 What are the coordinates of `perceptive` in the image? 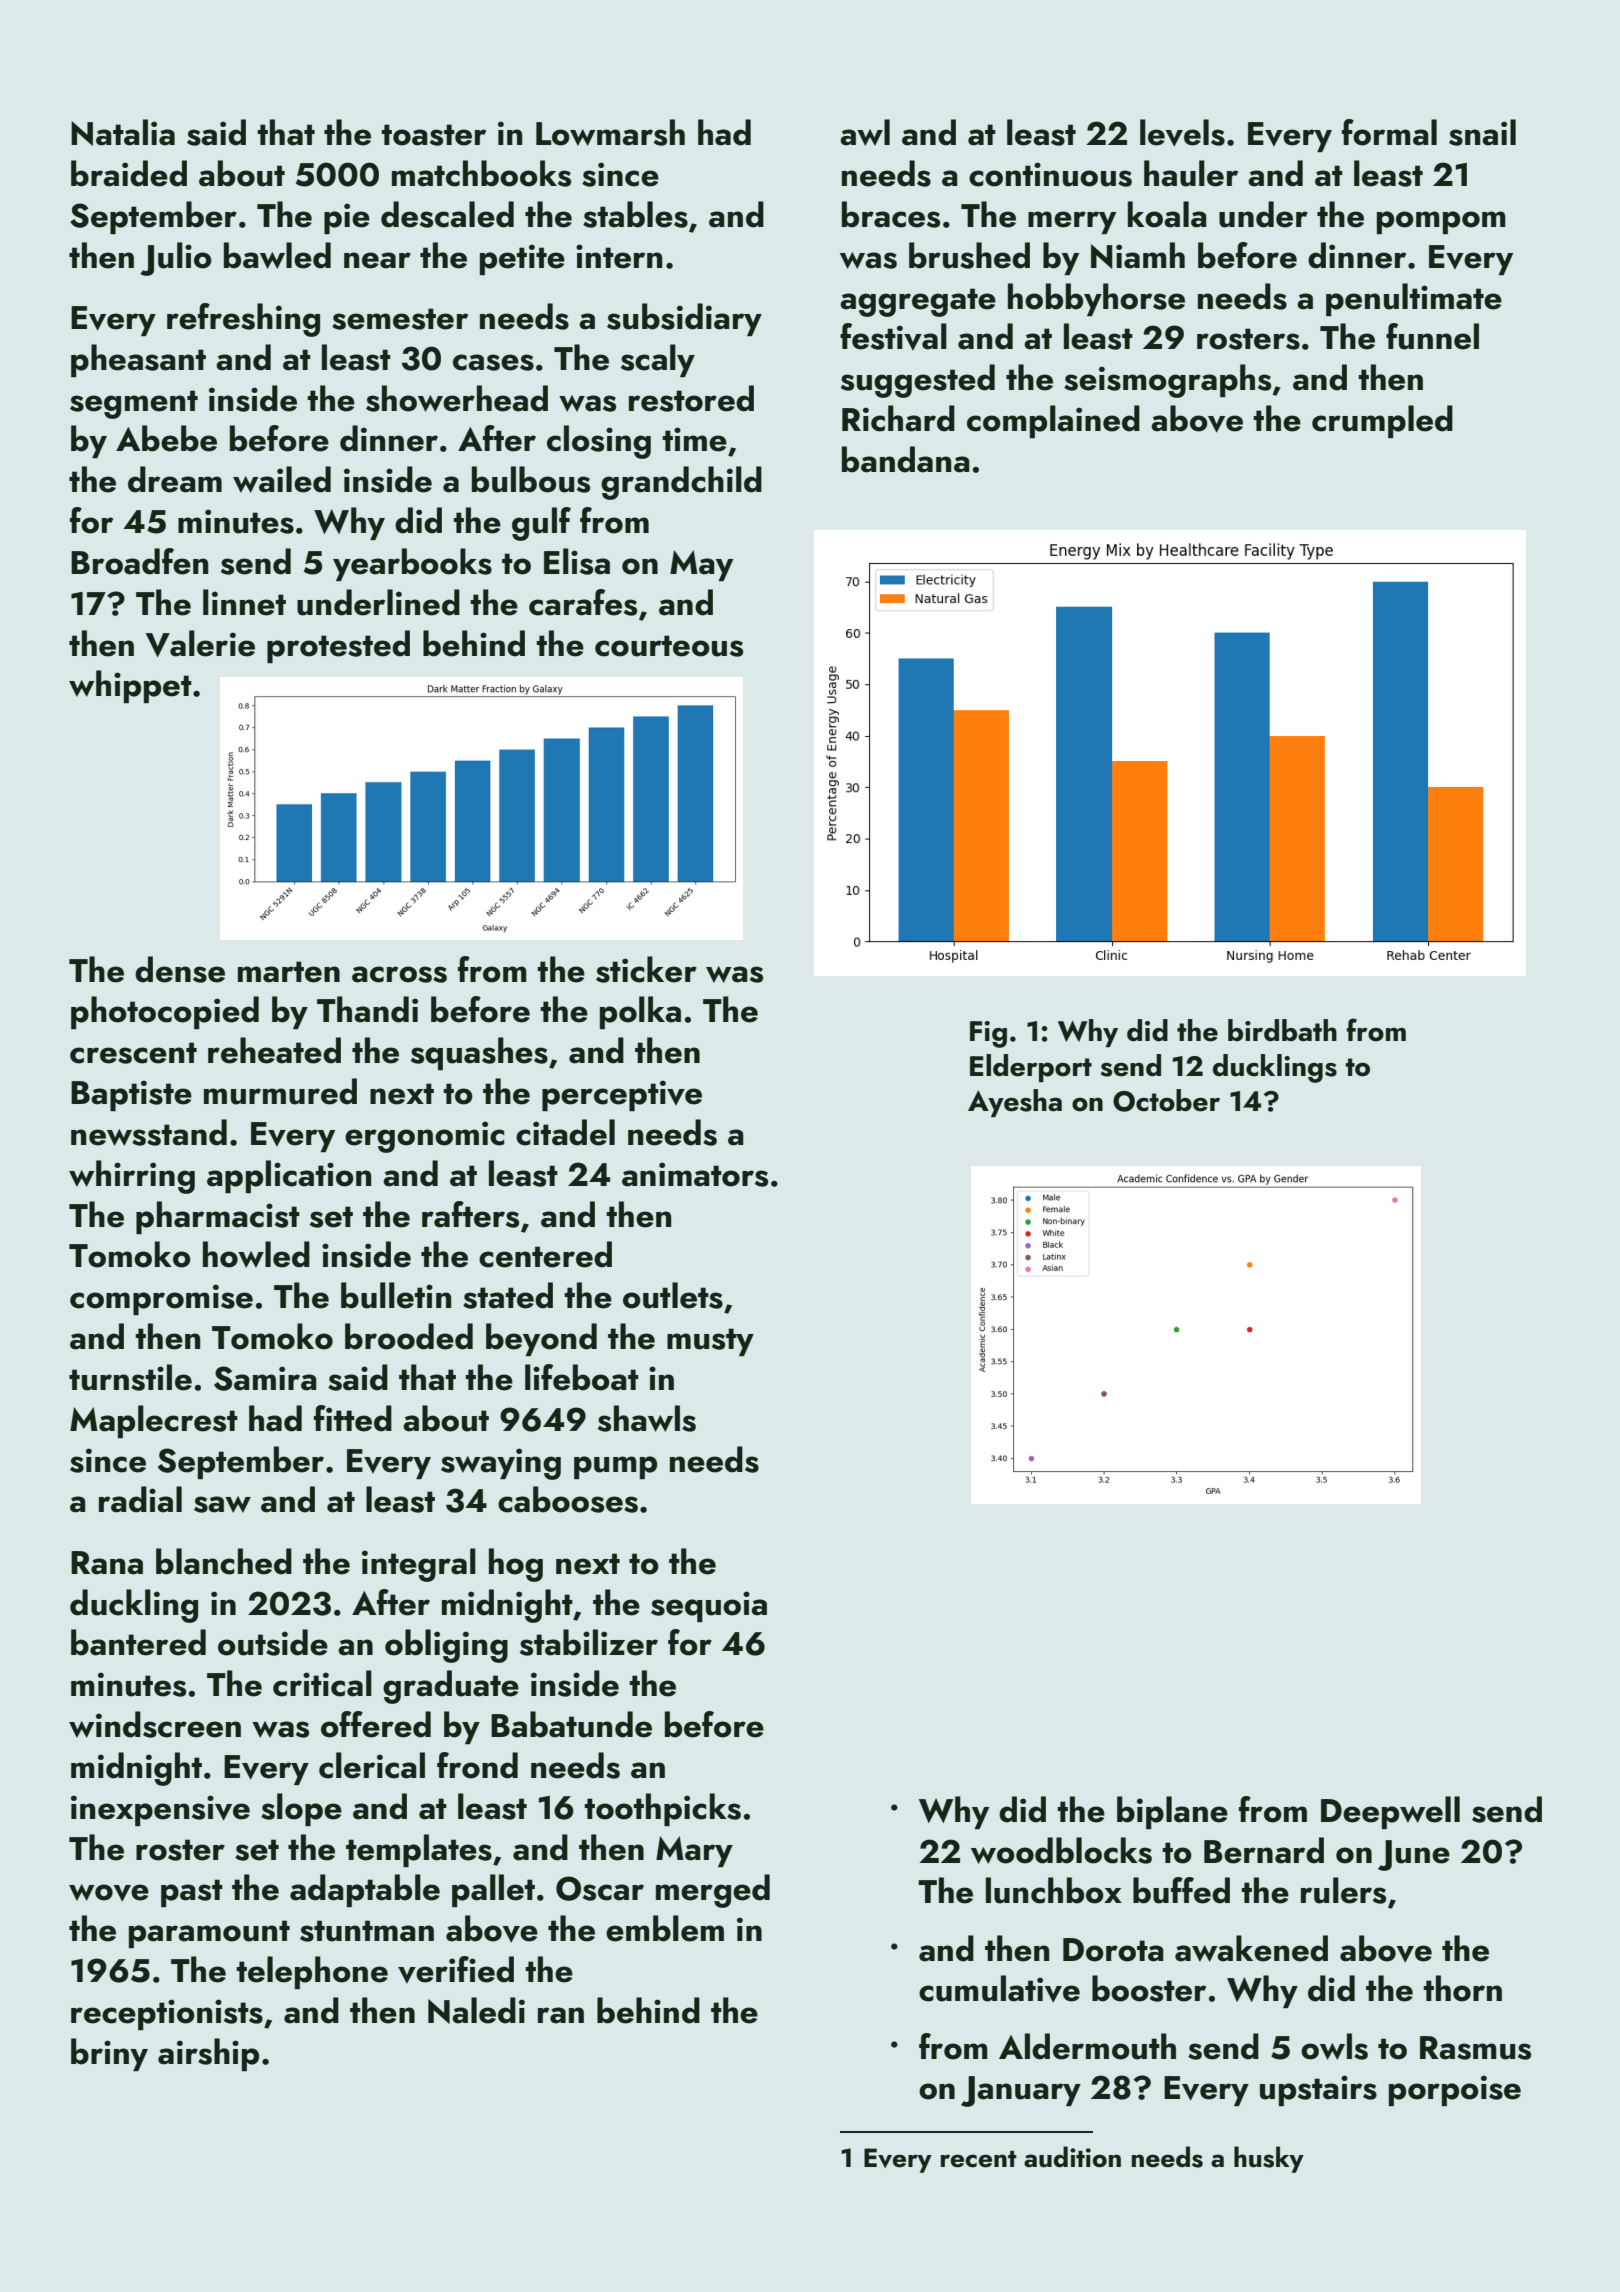 It's located at (622, 1095).
